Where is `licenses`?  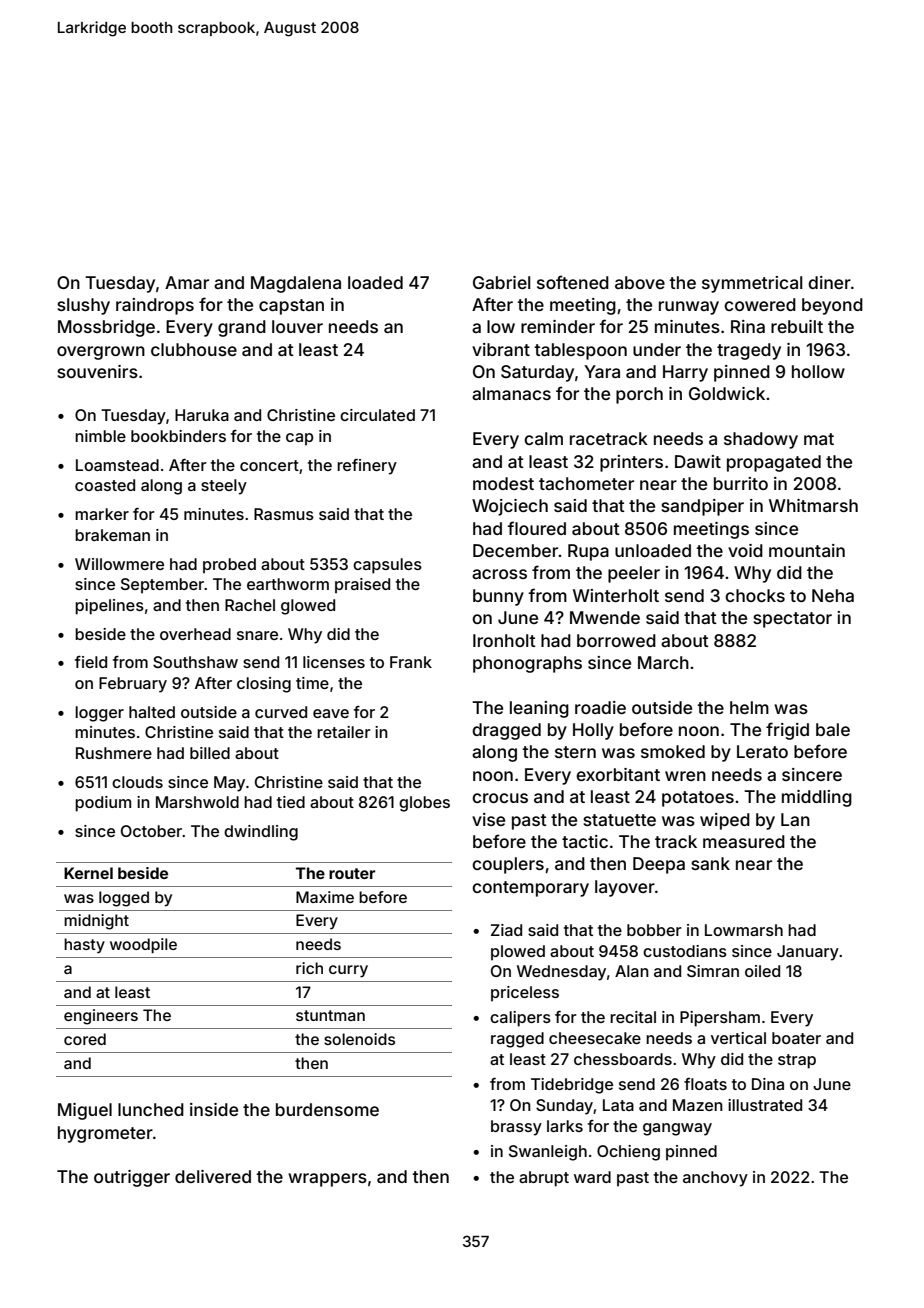
licenses is located at coordinates (334, 662).
